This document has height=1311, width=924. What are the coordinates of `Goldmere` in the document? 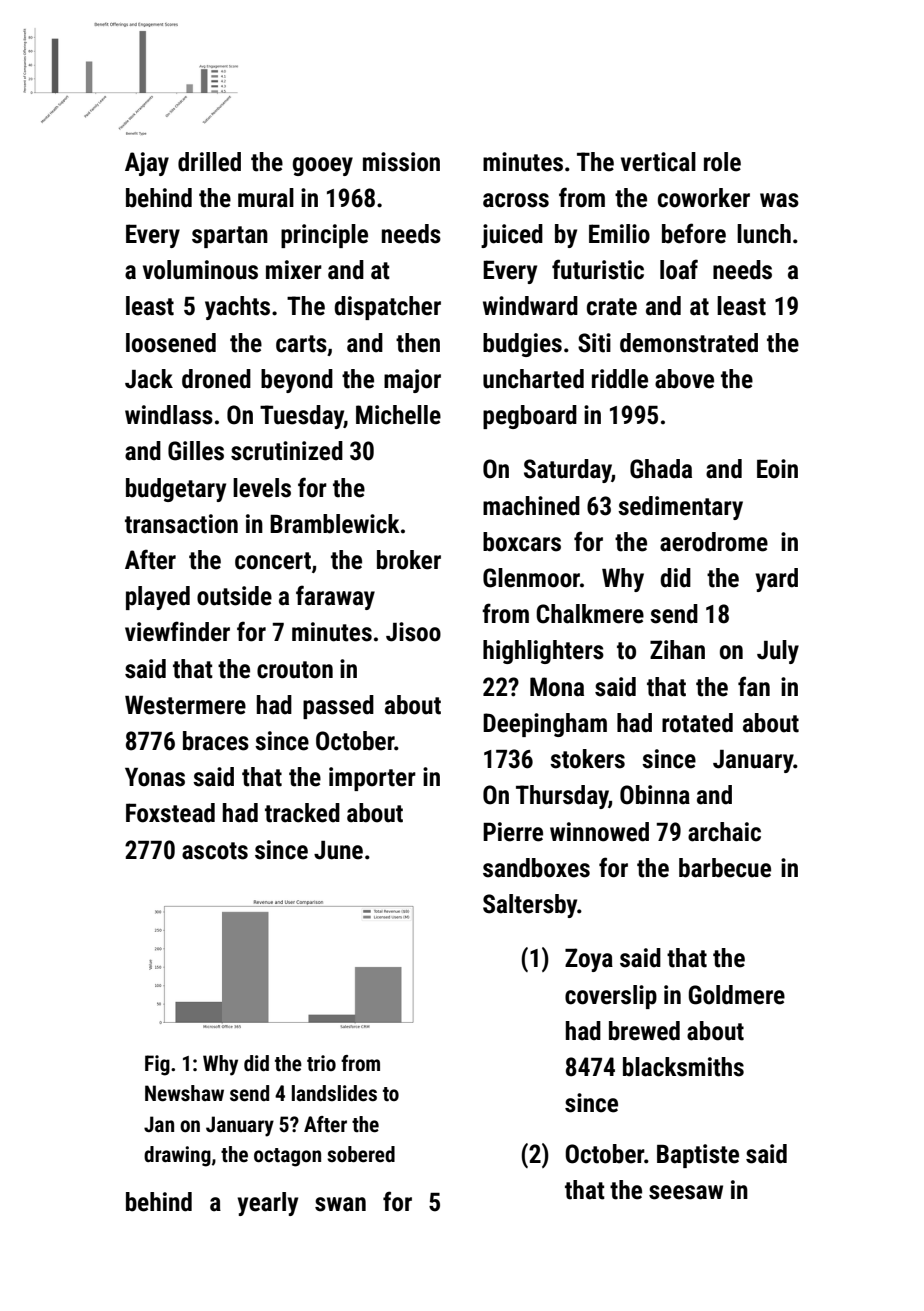 It's located at (737, 995).
